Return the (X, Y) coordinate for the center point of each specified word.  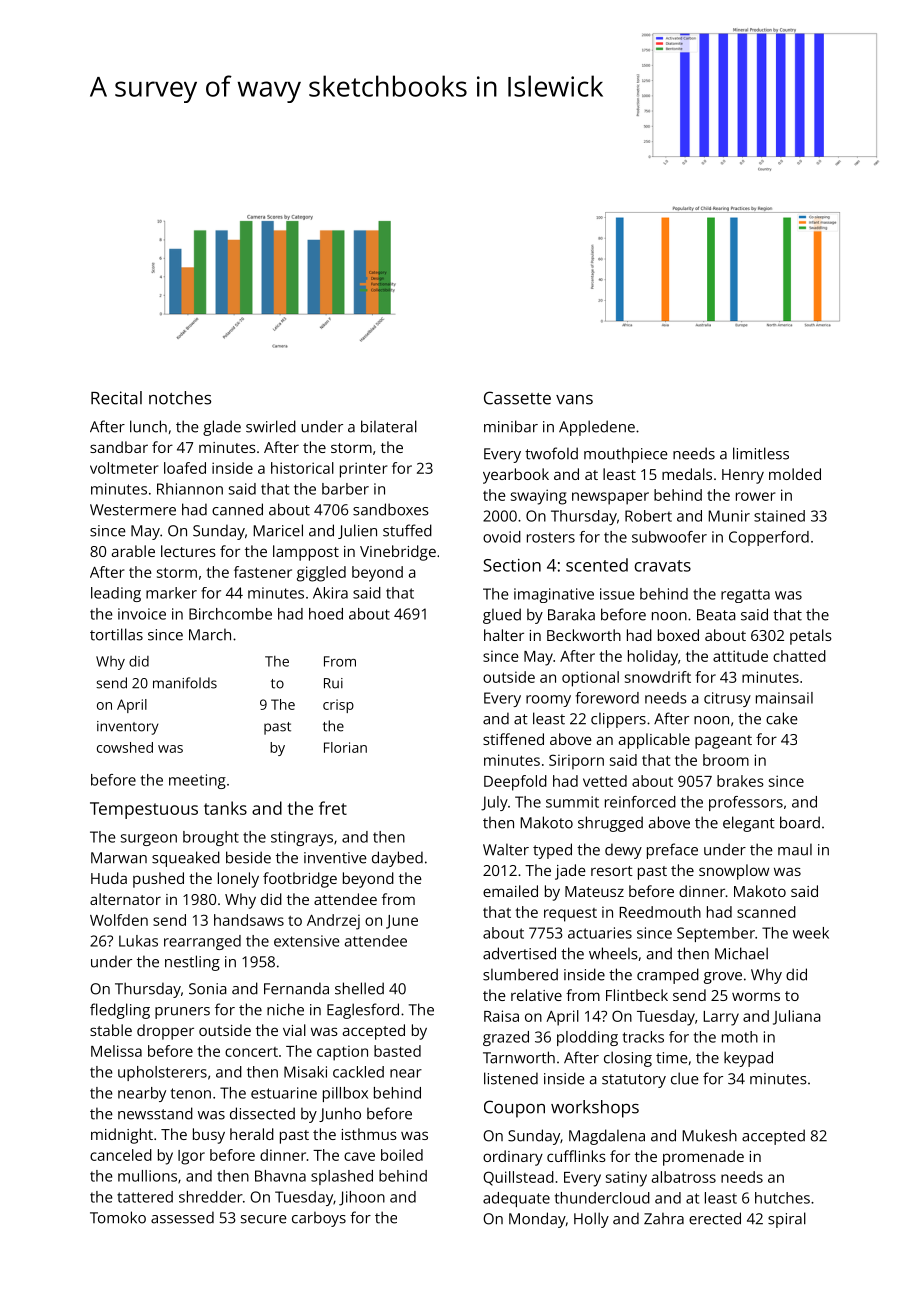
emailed (510, 891)
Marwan (119, 858)
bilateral (389, 426)
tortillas (116, 634)
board (800, 822)
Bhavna (280, 1176)
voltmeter (124, 468)
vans (574, 400)
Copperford (769, 538)
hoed (326, 614)
